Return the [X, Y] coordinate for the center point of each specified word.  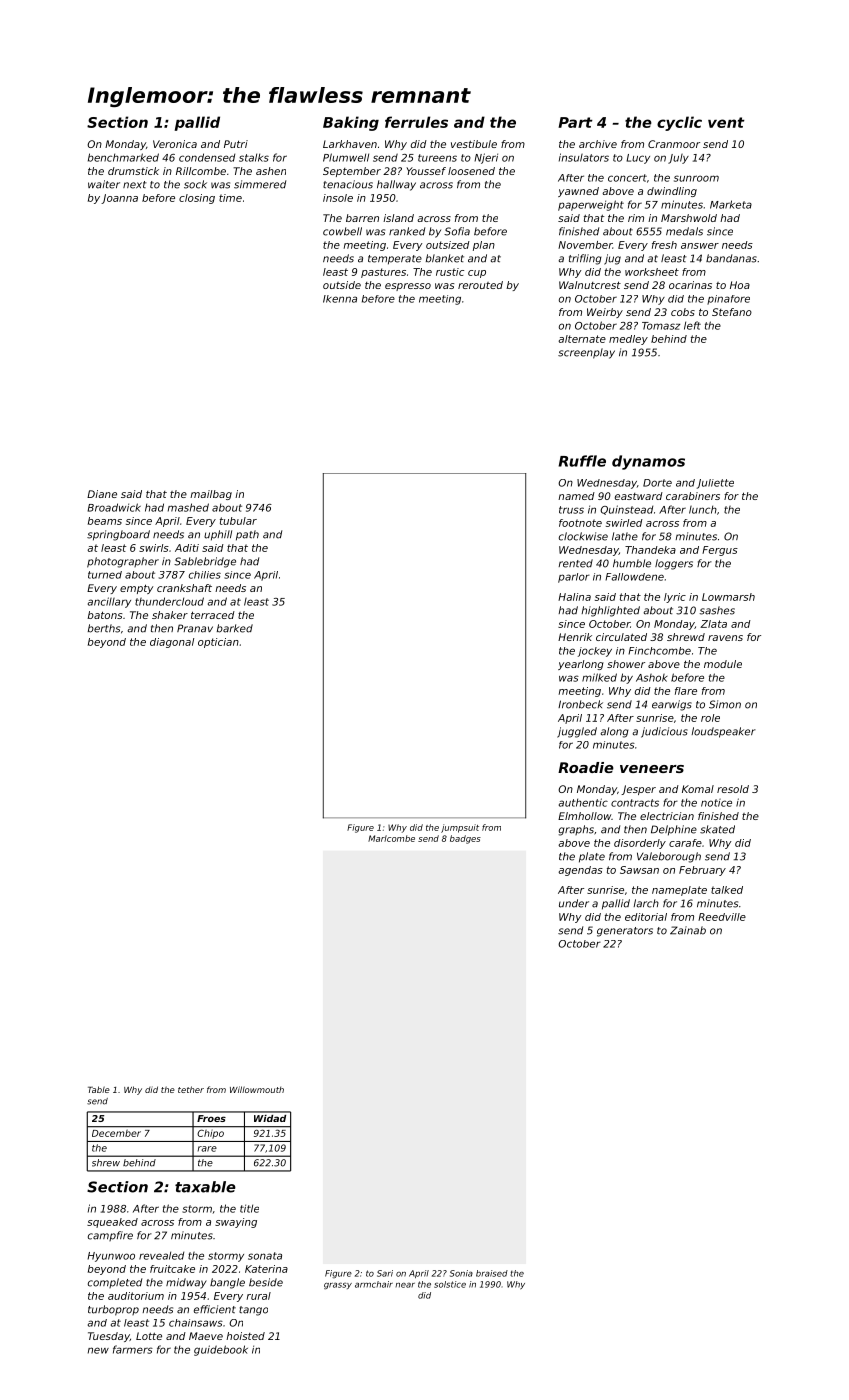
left [692, 325]
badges [465, 839]
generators [625, 932]
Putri [236, 144]
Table [99, 1089]
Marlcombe [391, 838]
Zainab [688, 930]
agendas [580, 871]
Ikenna [340, 299]
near [405, 1285]
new [98, 1350]
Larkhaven [350, 144]
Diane [102, 494]
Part [575, 122]
